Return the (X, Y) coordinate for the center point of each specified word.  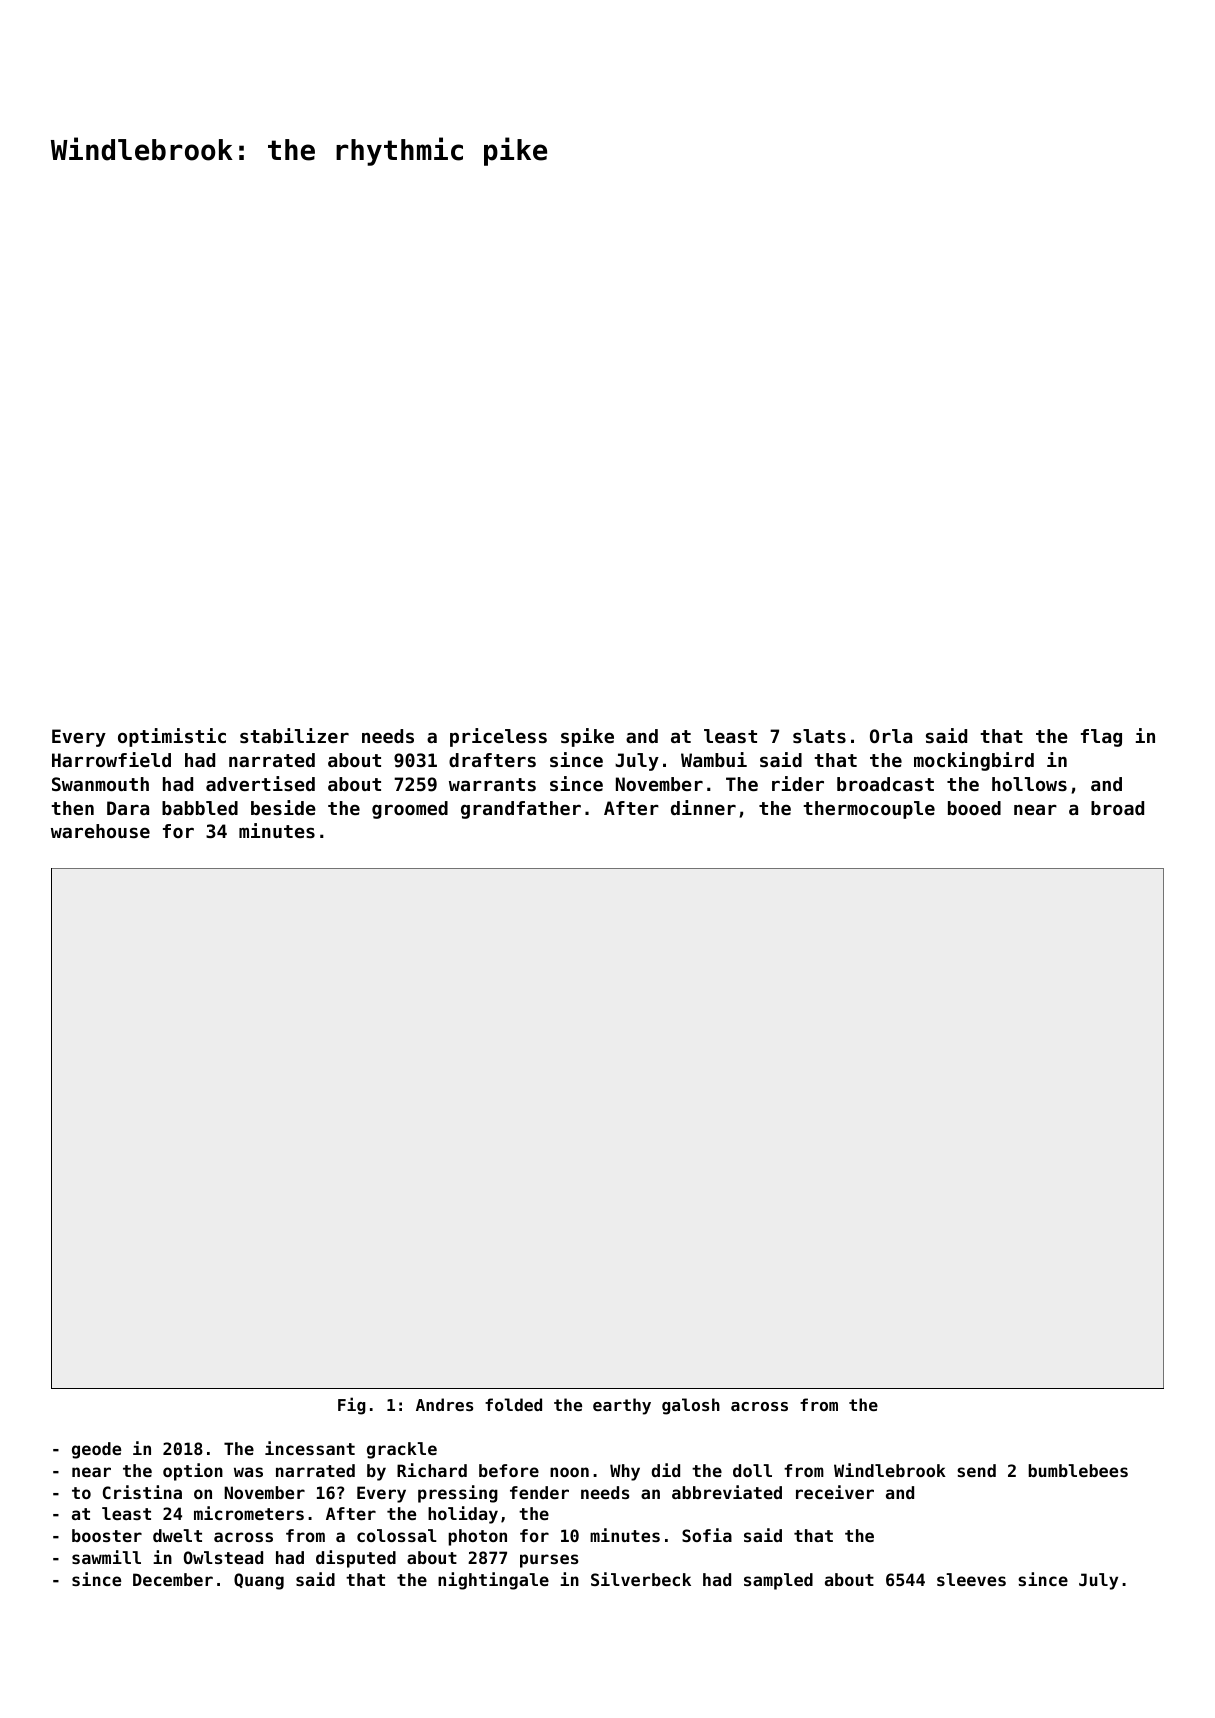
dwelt (177, 1535)
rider (798, 783)
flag (1101, 738)
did (666, 1470)
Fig (352, 1406)
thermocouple (869, 810)
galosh (691, 1406)
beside (283, 807)
